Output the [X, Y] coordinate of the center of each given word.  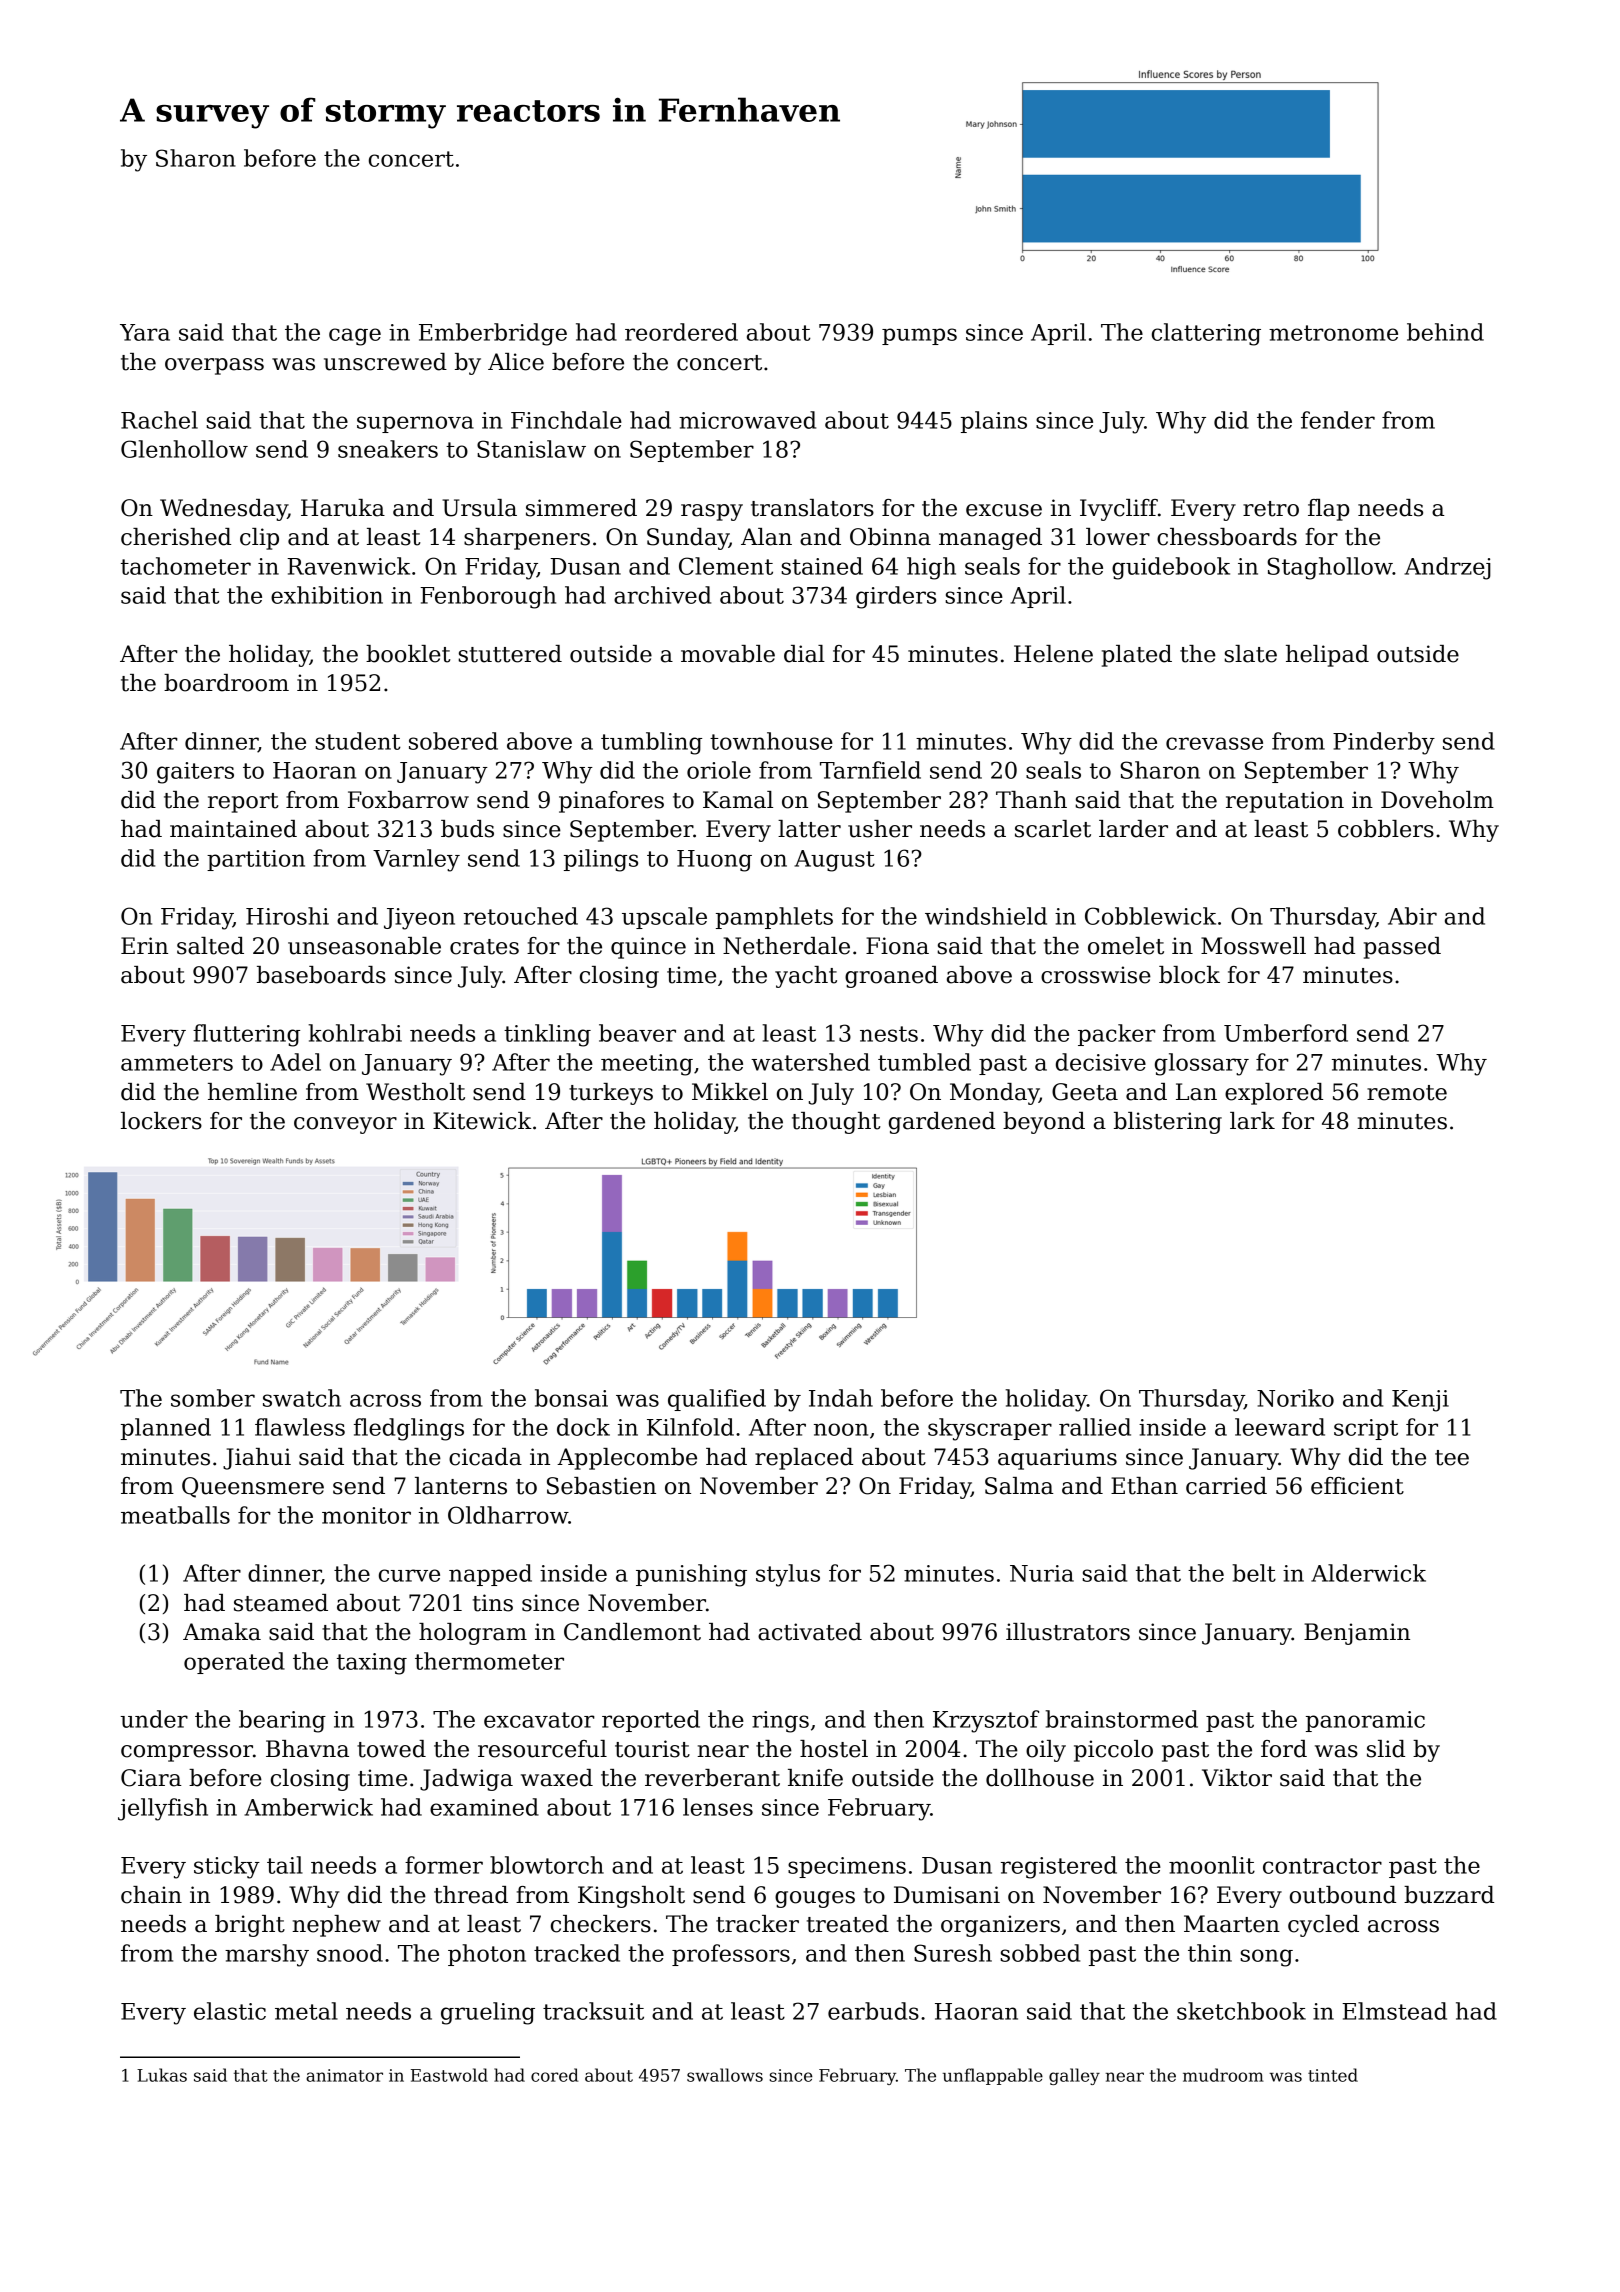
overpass [214, 366]
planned [166, 1429]
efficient [1357, 1486]
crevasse [1214, 743]
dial [804, 654]
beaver [637, 1033]
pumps [919, 336]
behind [1445, 332]
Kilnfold [690, 1427]
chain [151, 1895]
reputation [1285, 802]
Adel [295, 1062]
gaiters [195, 773]
